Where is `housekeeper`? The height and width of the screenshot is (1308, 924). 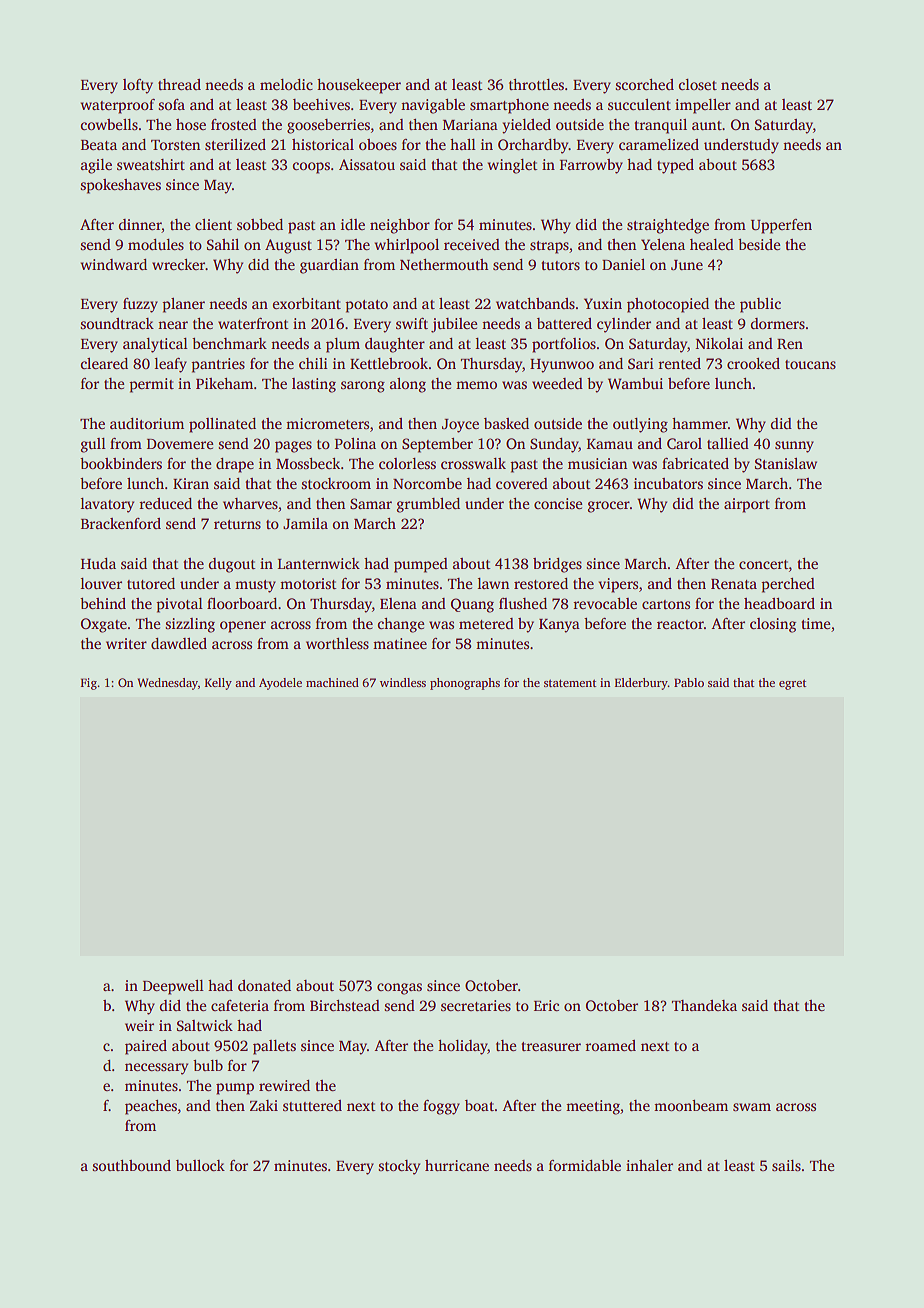
housekeeper is located at coordinates (359, 86).
